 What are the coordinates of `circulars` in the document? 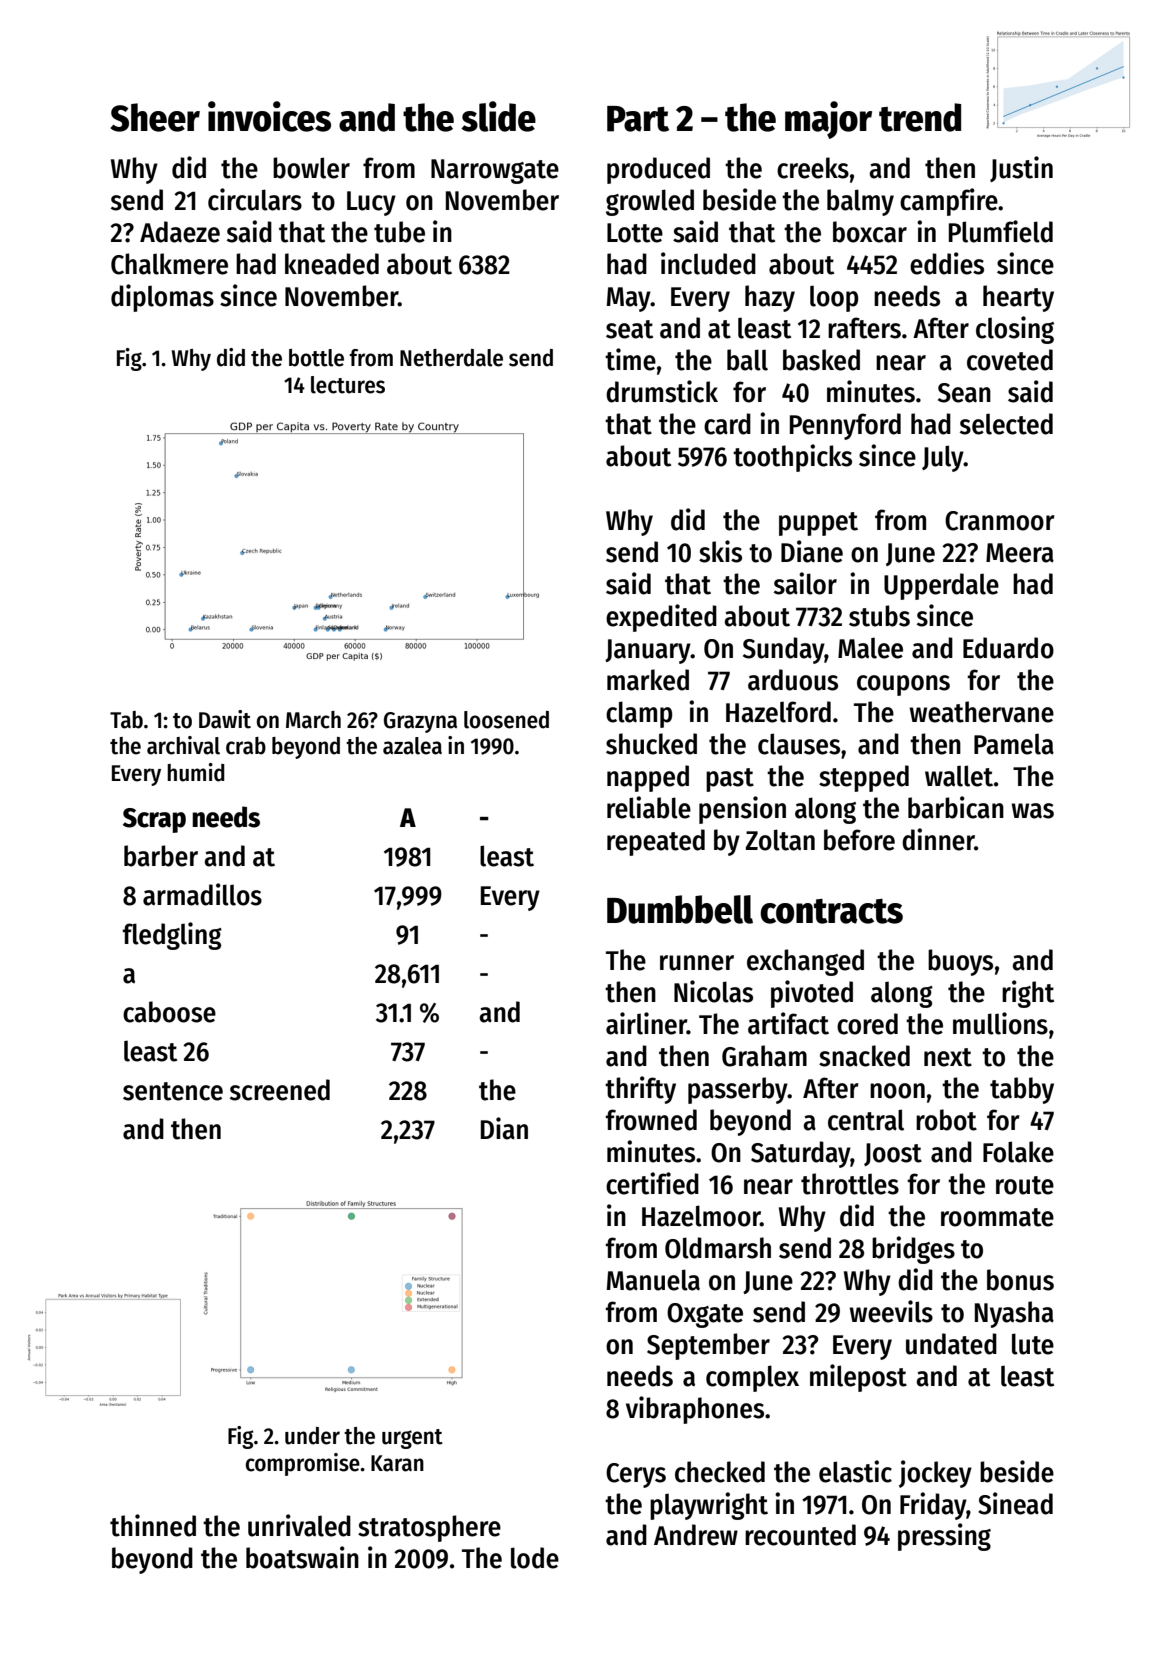 It's located at (255, 199).
